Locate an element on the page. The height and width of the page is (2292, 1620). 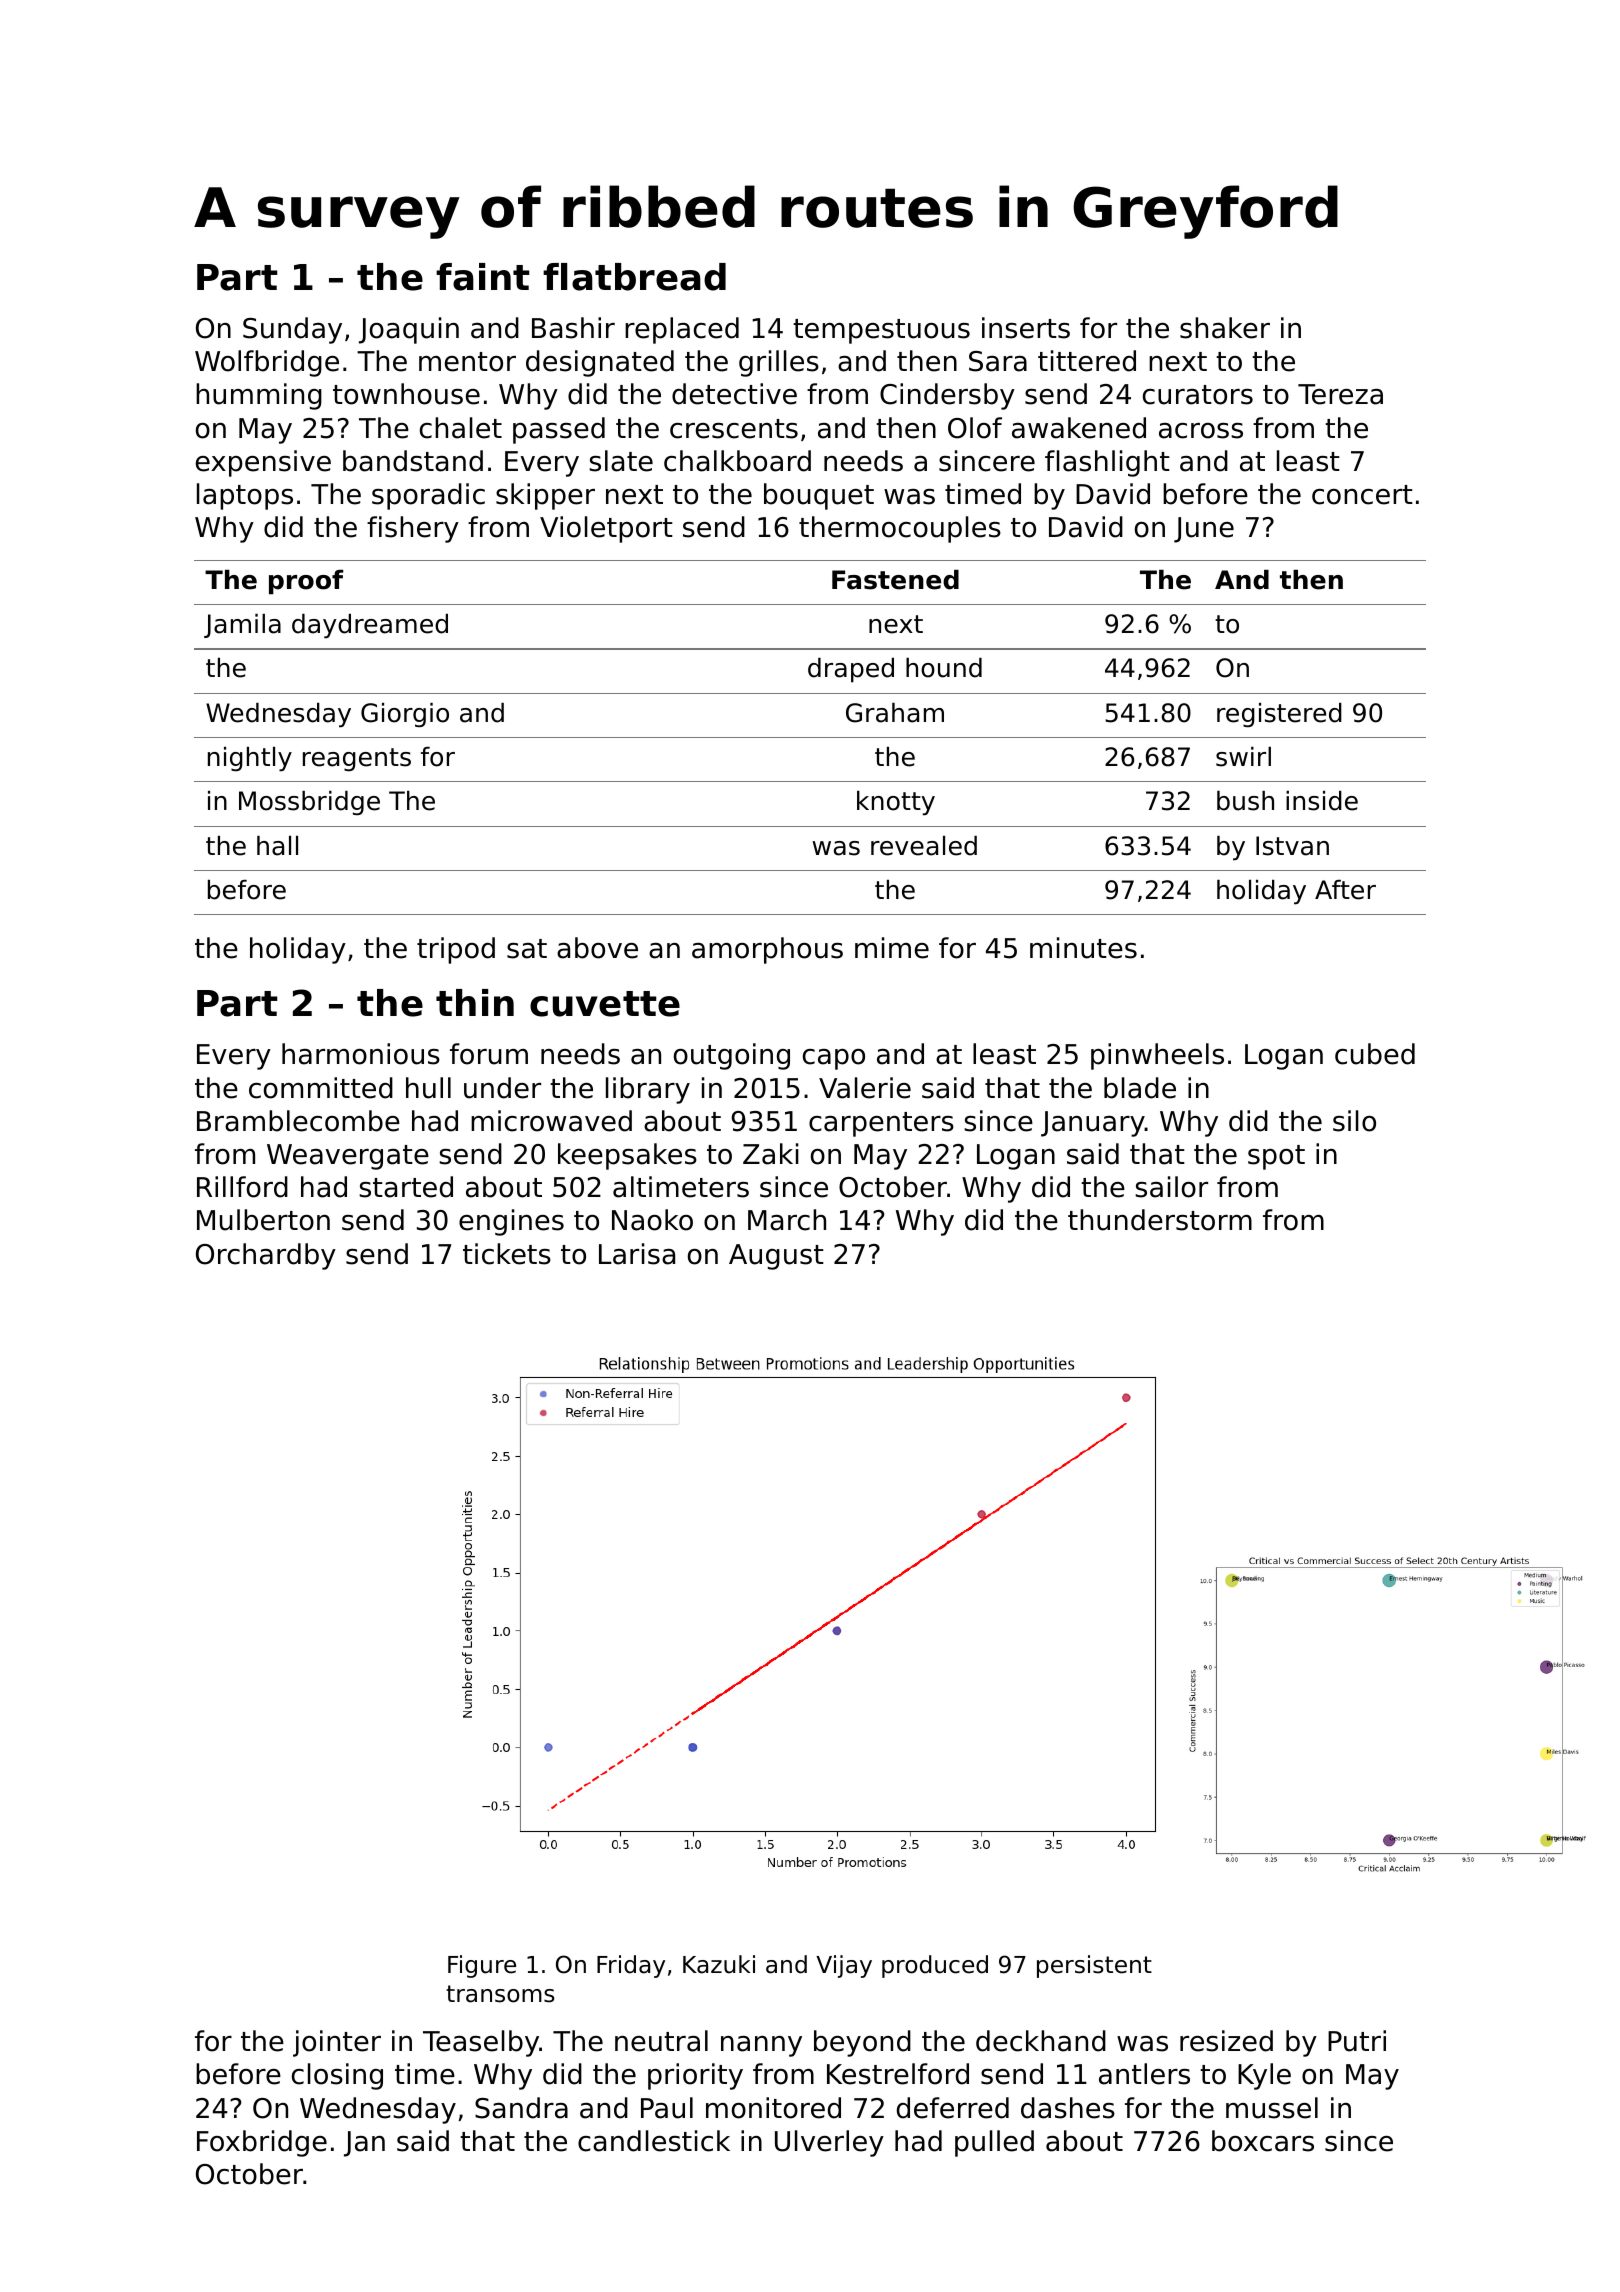
inserts is located at coordinates (1026, 328).
